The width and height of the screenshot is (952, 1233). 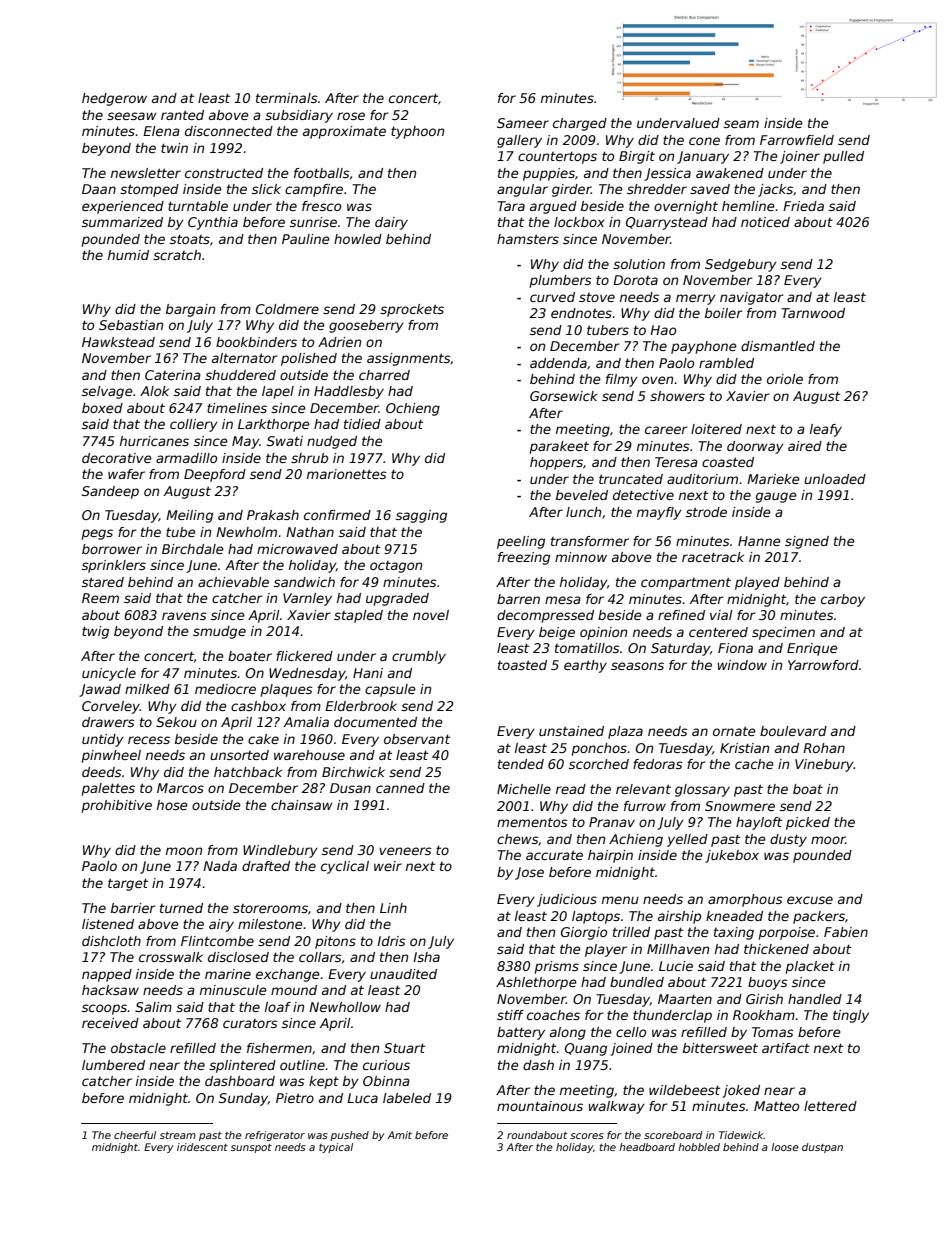 What do you see at coordinates (220, 866) in the screenshot?
I see `Nada` at bounding box center [220, 866].
